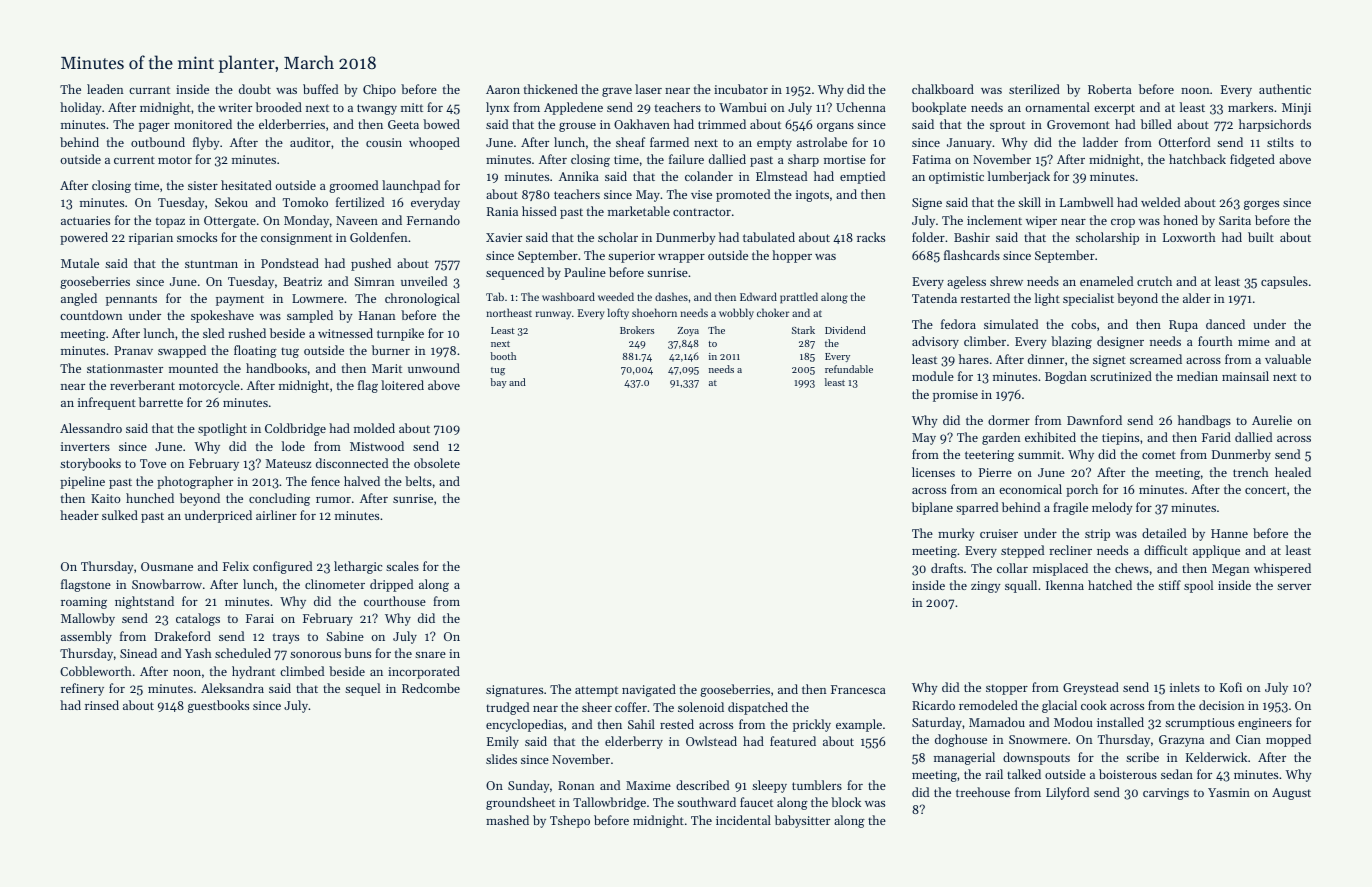  Describe the element at coordinates (943, 89) in the screenshot. I see `chalkboard` at that location.
